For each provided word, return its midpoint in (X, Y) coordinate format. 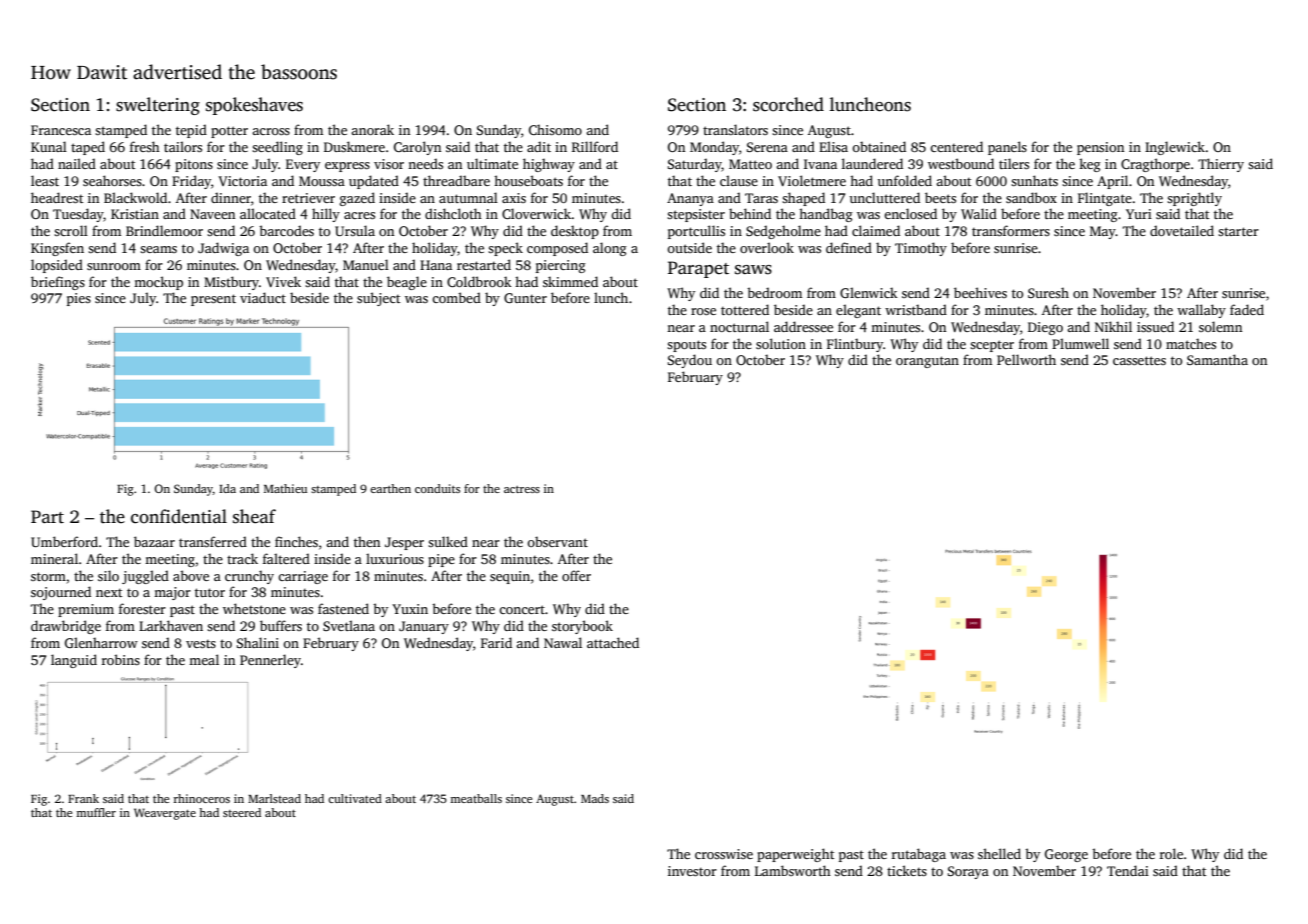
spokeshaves (254, 106)
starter (1238, 231)
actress (522, 489)
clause (739, 180)
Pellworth (1026, 359)
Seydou (690, 361)
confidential (179, 516)
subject (378, 299)
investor (692, 871)
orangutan (927, 362)
